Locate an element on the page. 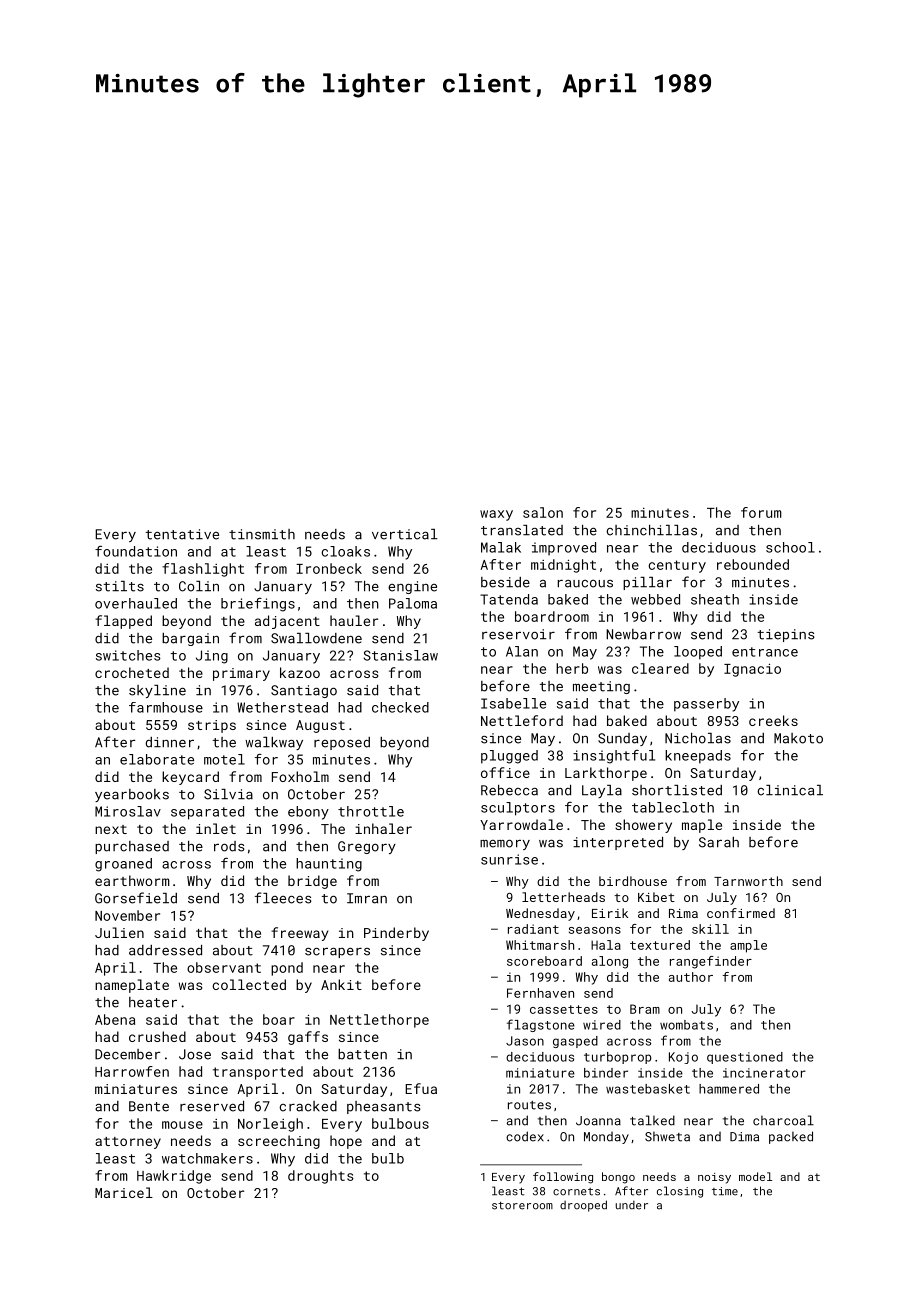  Wednesday is located at coordinates (540, 914).
